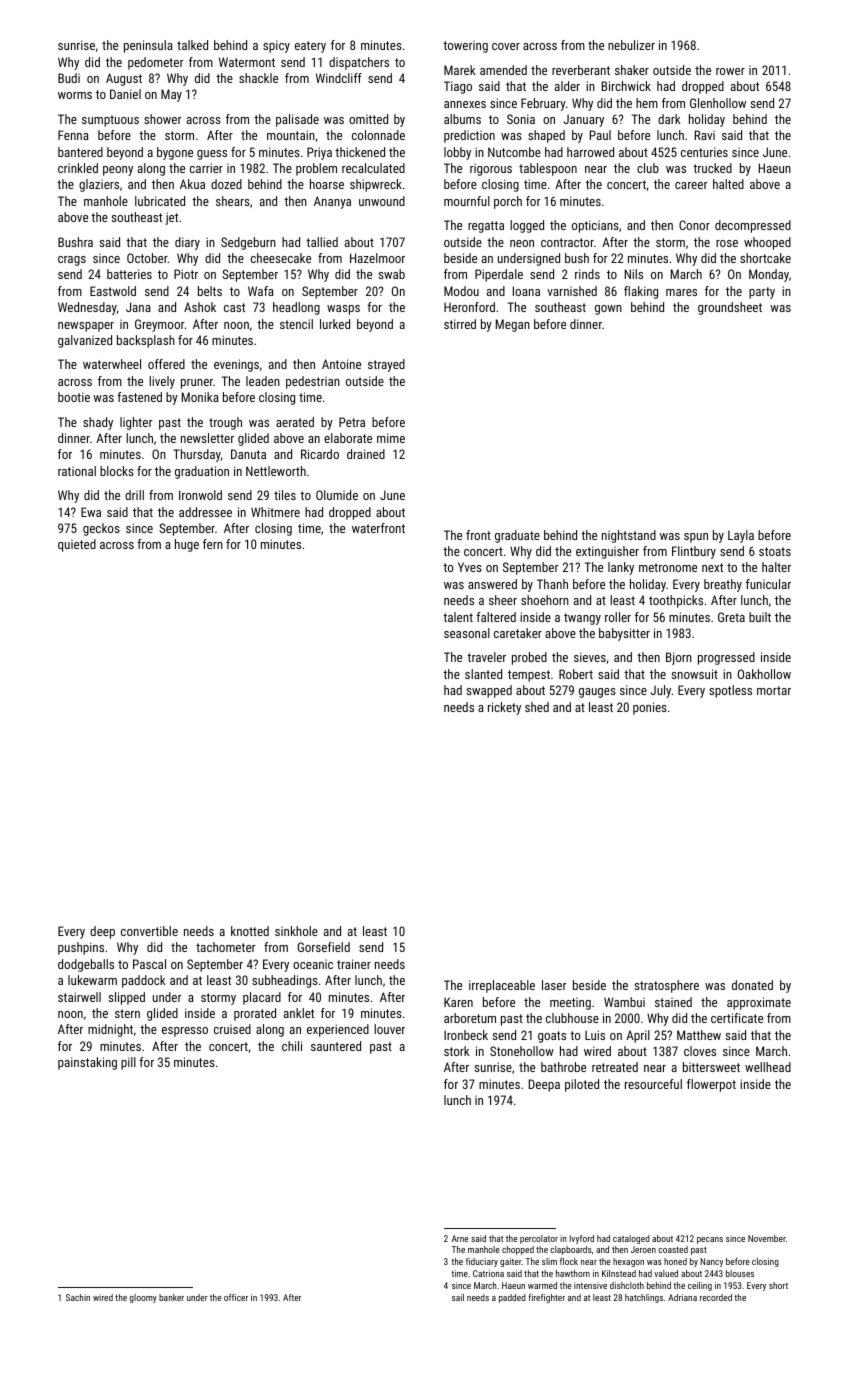 This screenshot has width=849, height=1400. I want to click on Arne, so click(460, 1238).
